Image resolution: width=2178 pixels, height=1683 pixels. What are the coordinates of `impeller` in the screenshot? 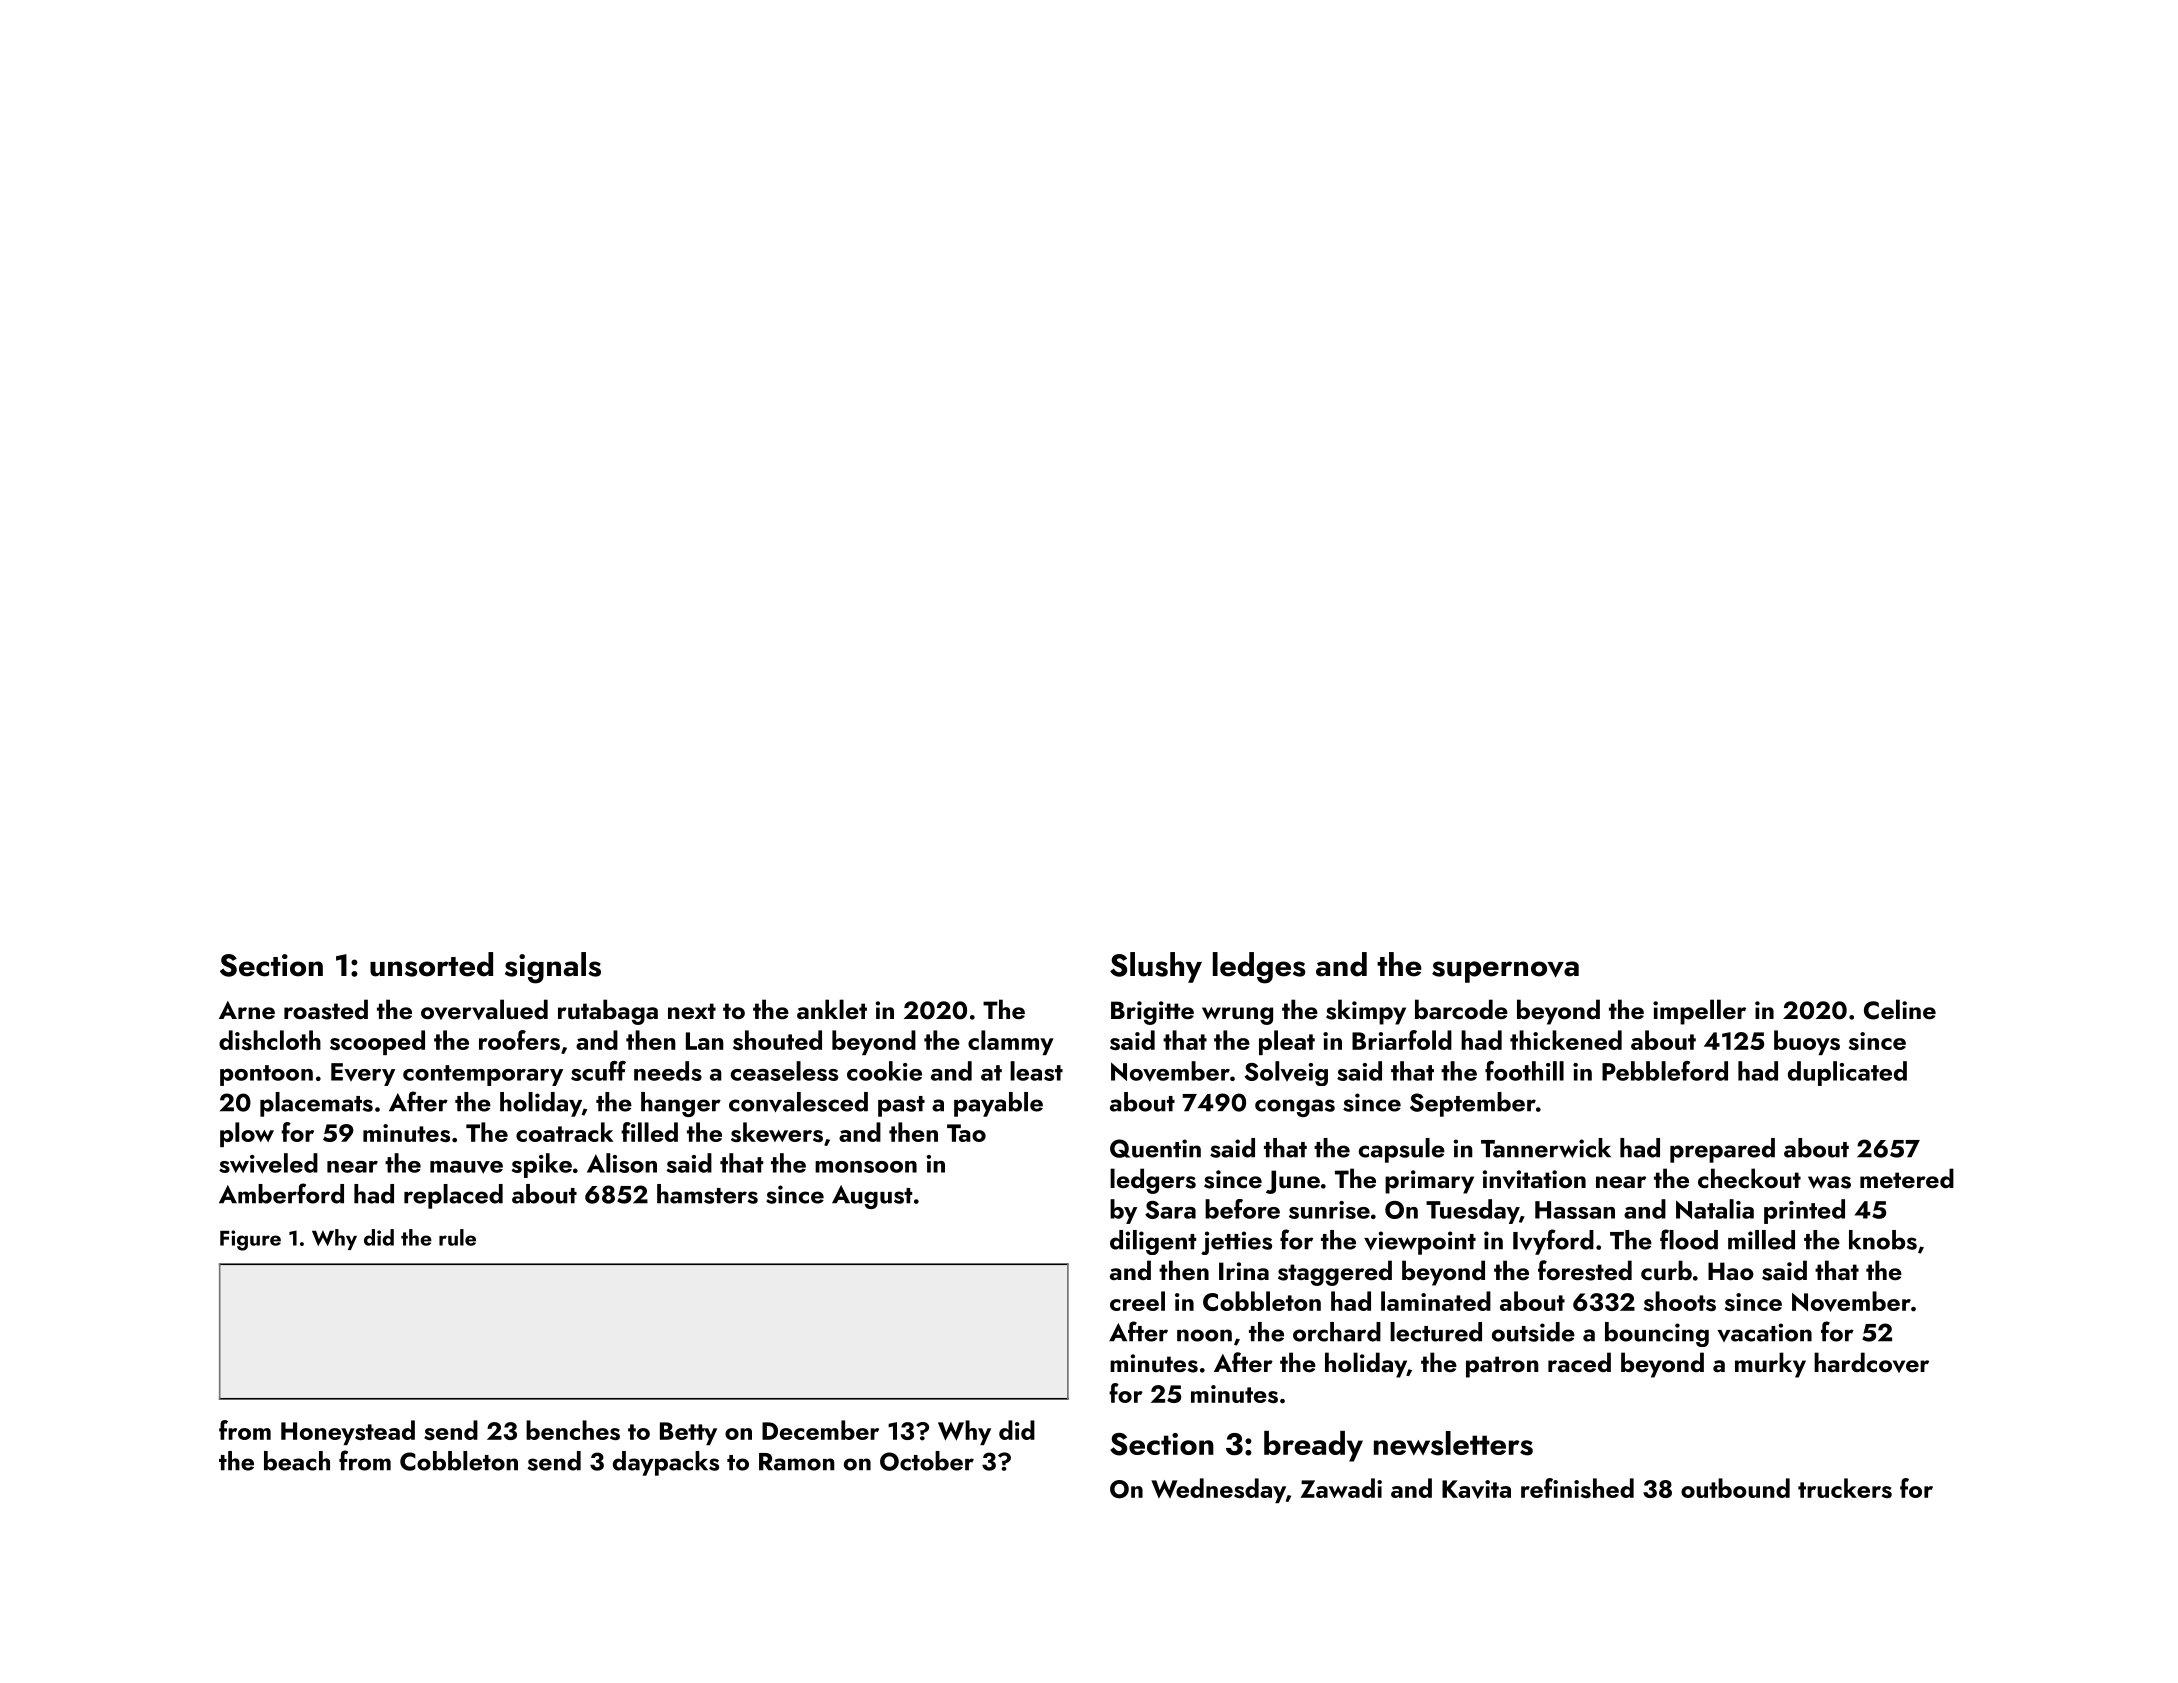 It's located at (1699, 1012).
